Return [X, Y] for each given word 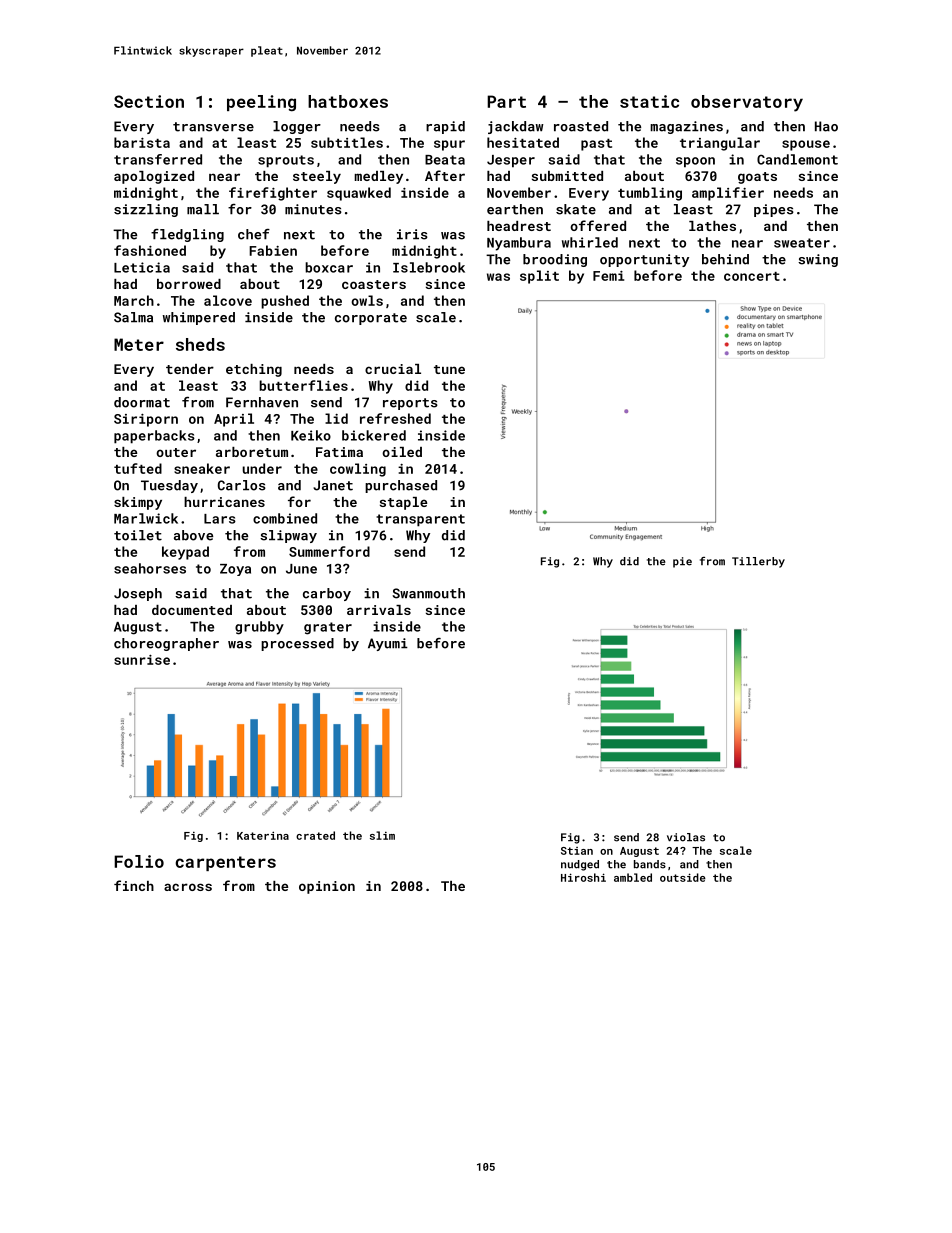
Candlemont [797, 159]
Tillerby [758, 562]
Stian [577, 851]
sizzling [146, 210]
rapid [445, 127]
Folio [139, 861]
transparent [420, 520]
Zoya [235, 570]
